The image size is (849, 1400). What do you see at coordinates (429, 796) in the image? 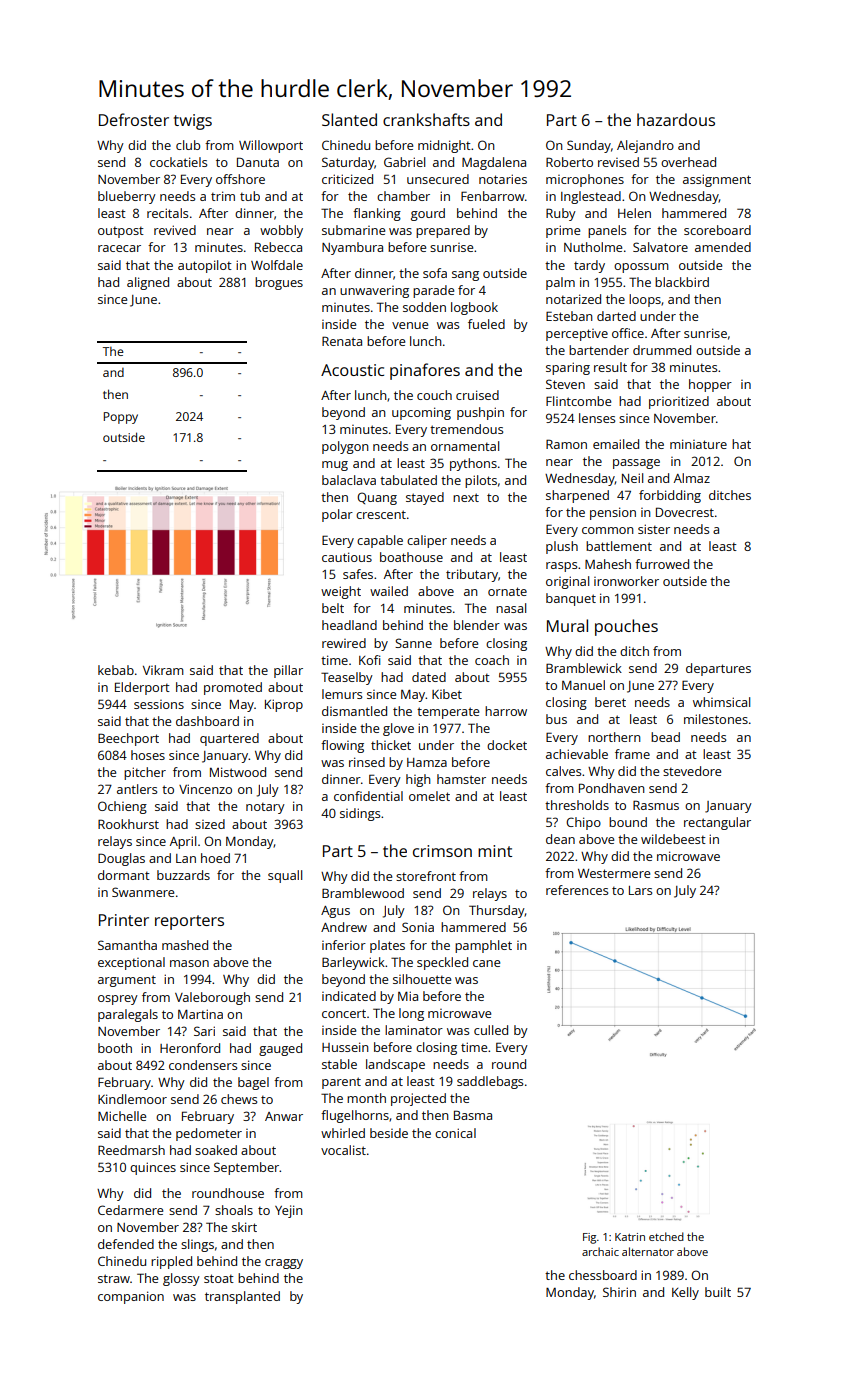
I see `omelet` at bounding box center [429, 796].
